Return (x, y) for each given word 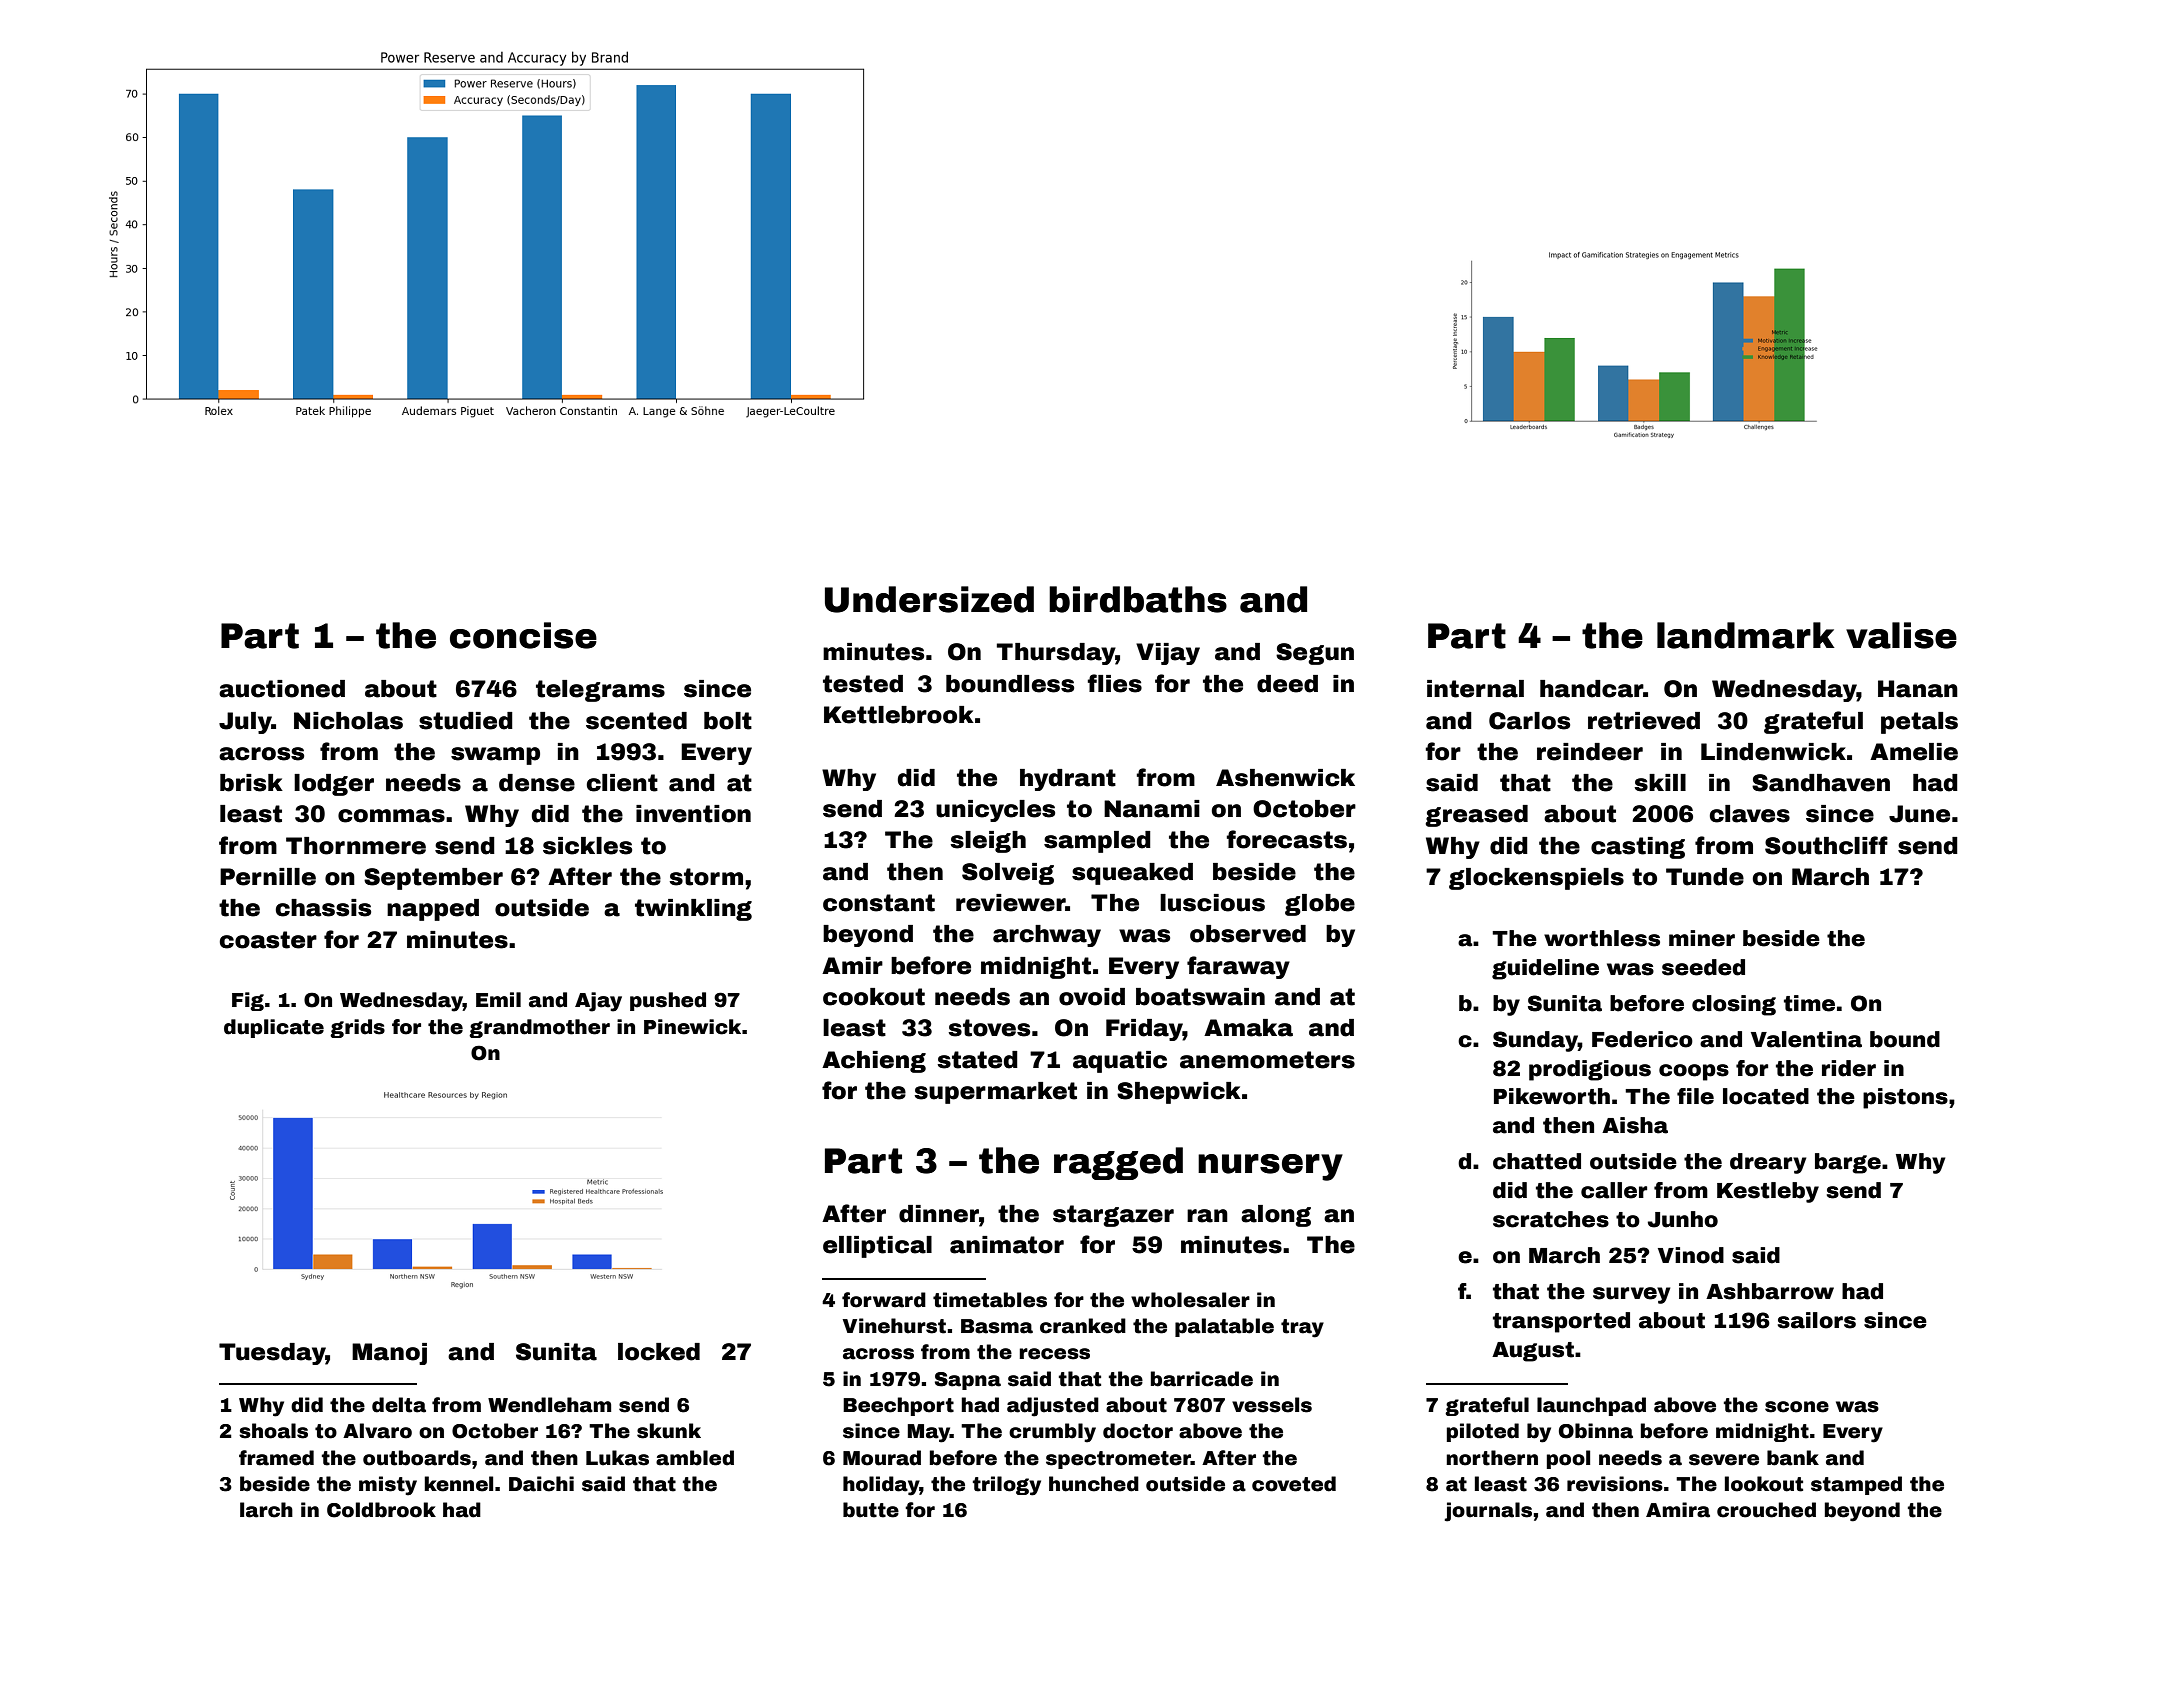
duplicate (274, 1028)
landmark (1746, 635)
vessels (1272, 1405)
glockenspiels (1536, 879)
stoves (989, 1028)
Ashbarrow (1770, 1291)
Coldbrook (381, 1510)
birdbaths (1138, 599)
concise (523, 635)
